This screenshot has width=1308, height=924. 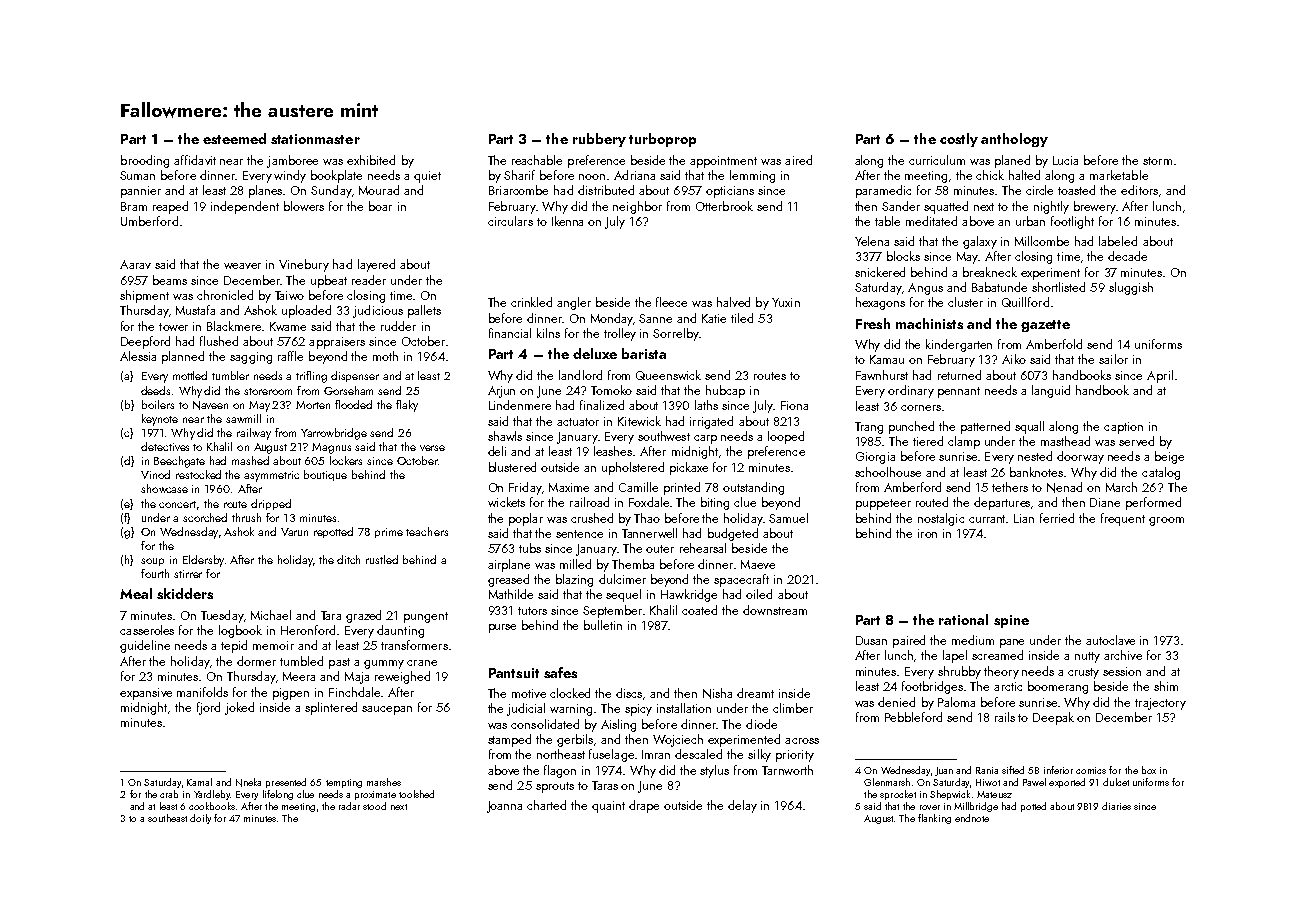 I want to click on upholstered, so click(x=633, y=468).
